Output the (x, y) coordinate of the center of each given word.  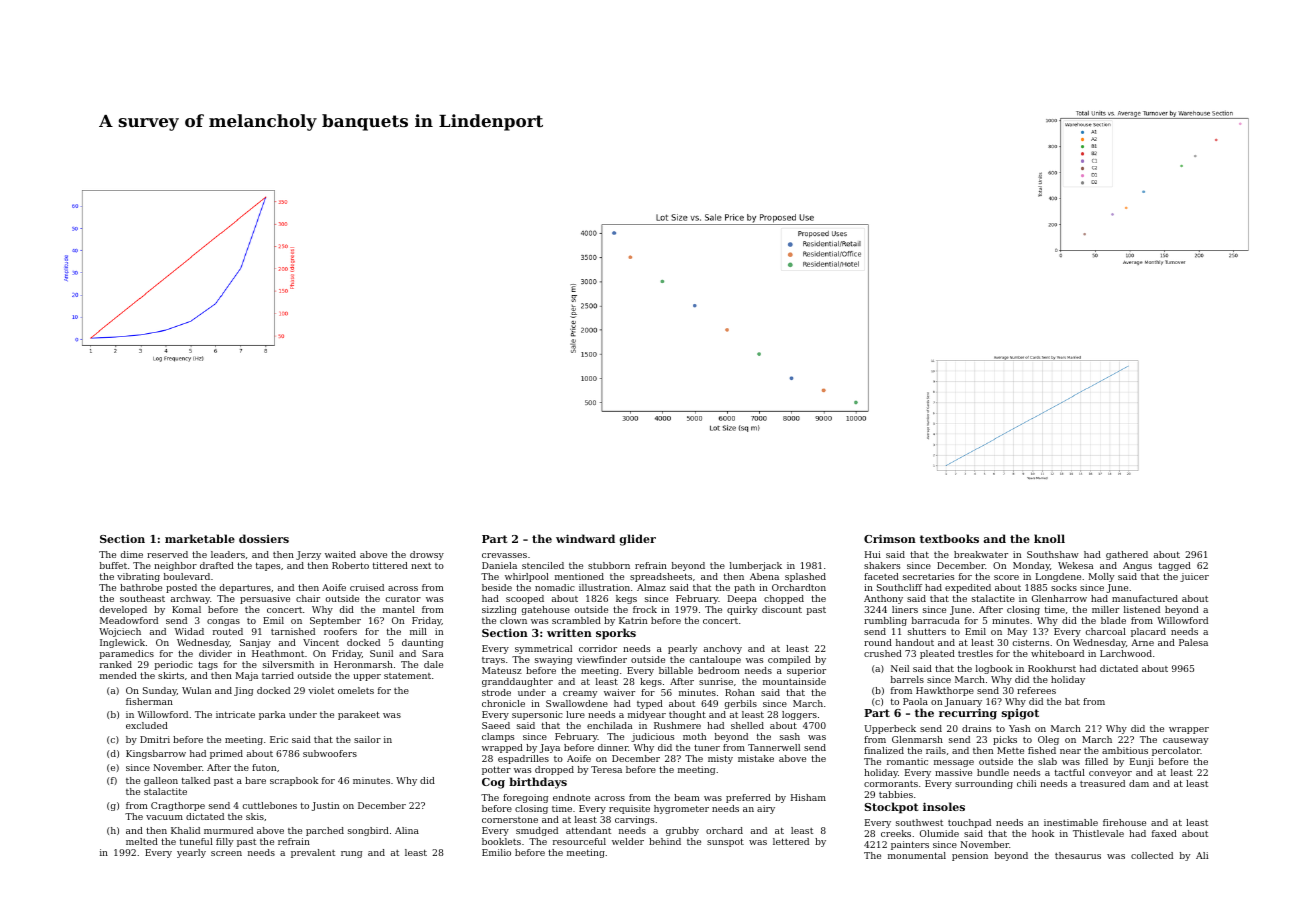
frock (645, 609)
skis (255, 816)
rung (351, 854)
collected (1152, 855)
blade (1113, 620)
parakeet (359, 715)
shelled (747, 725)
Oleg (1048, 740)
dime (132, 554)
